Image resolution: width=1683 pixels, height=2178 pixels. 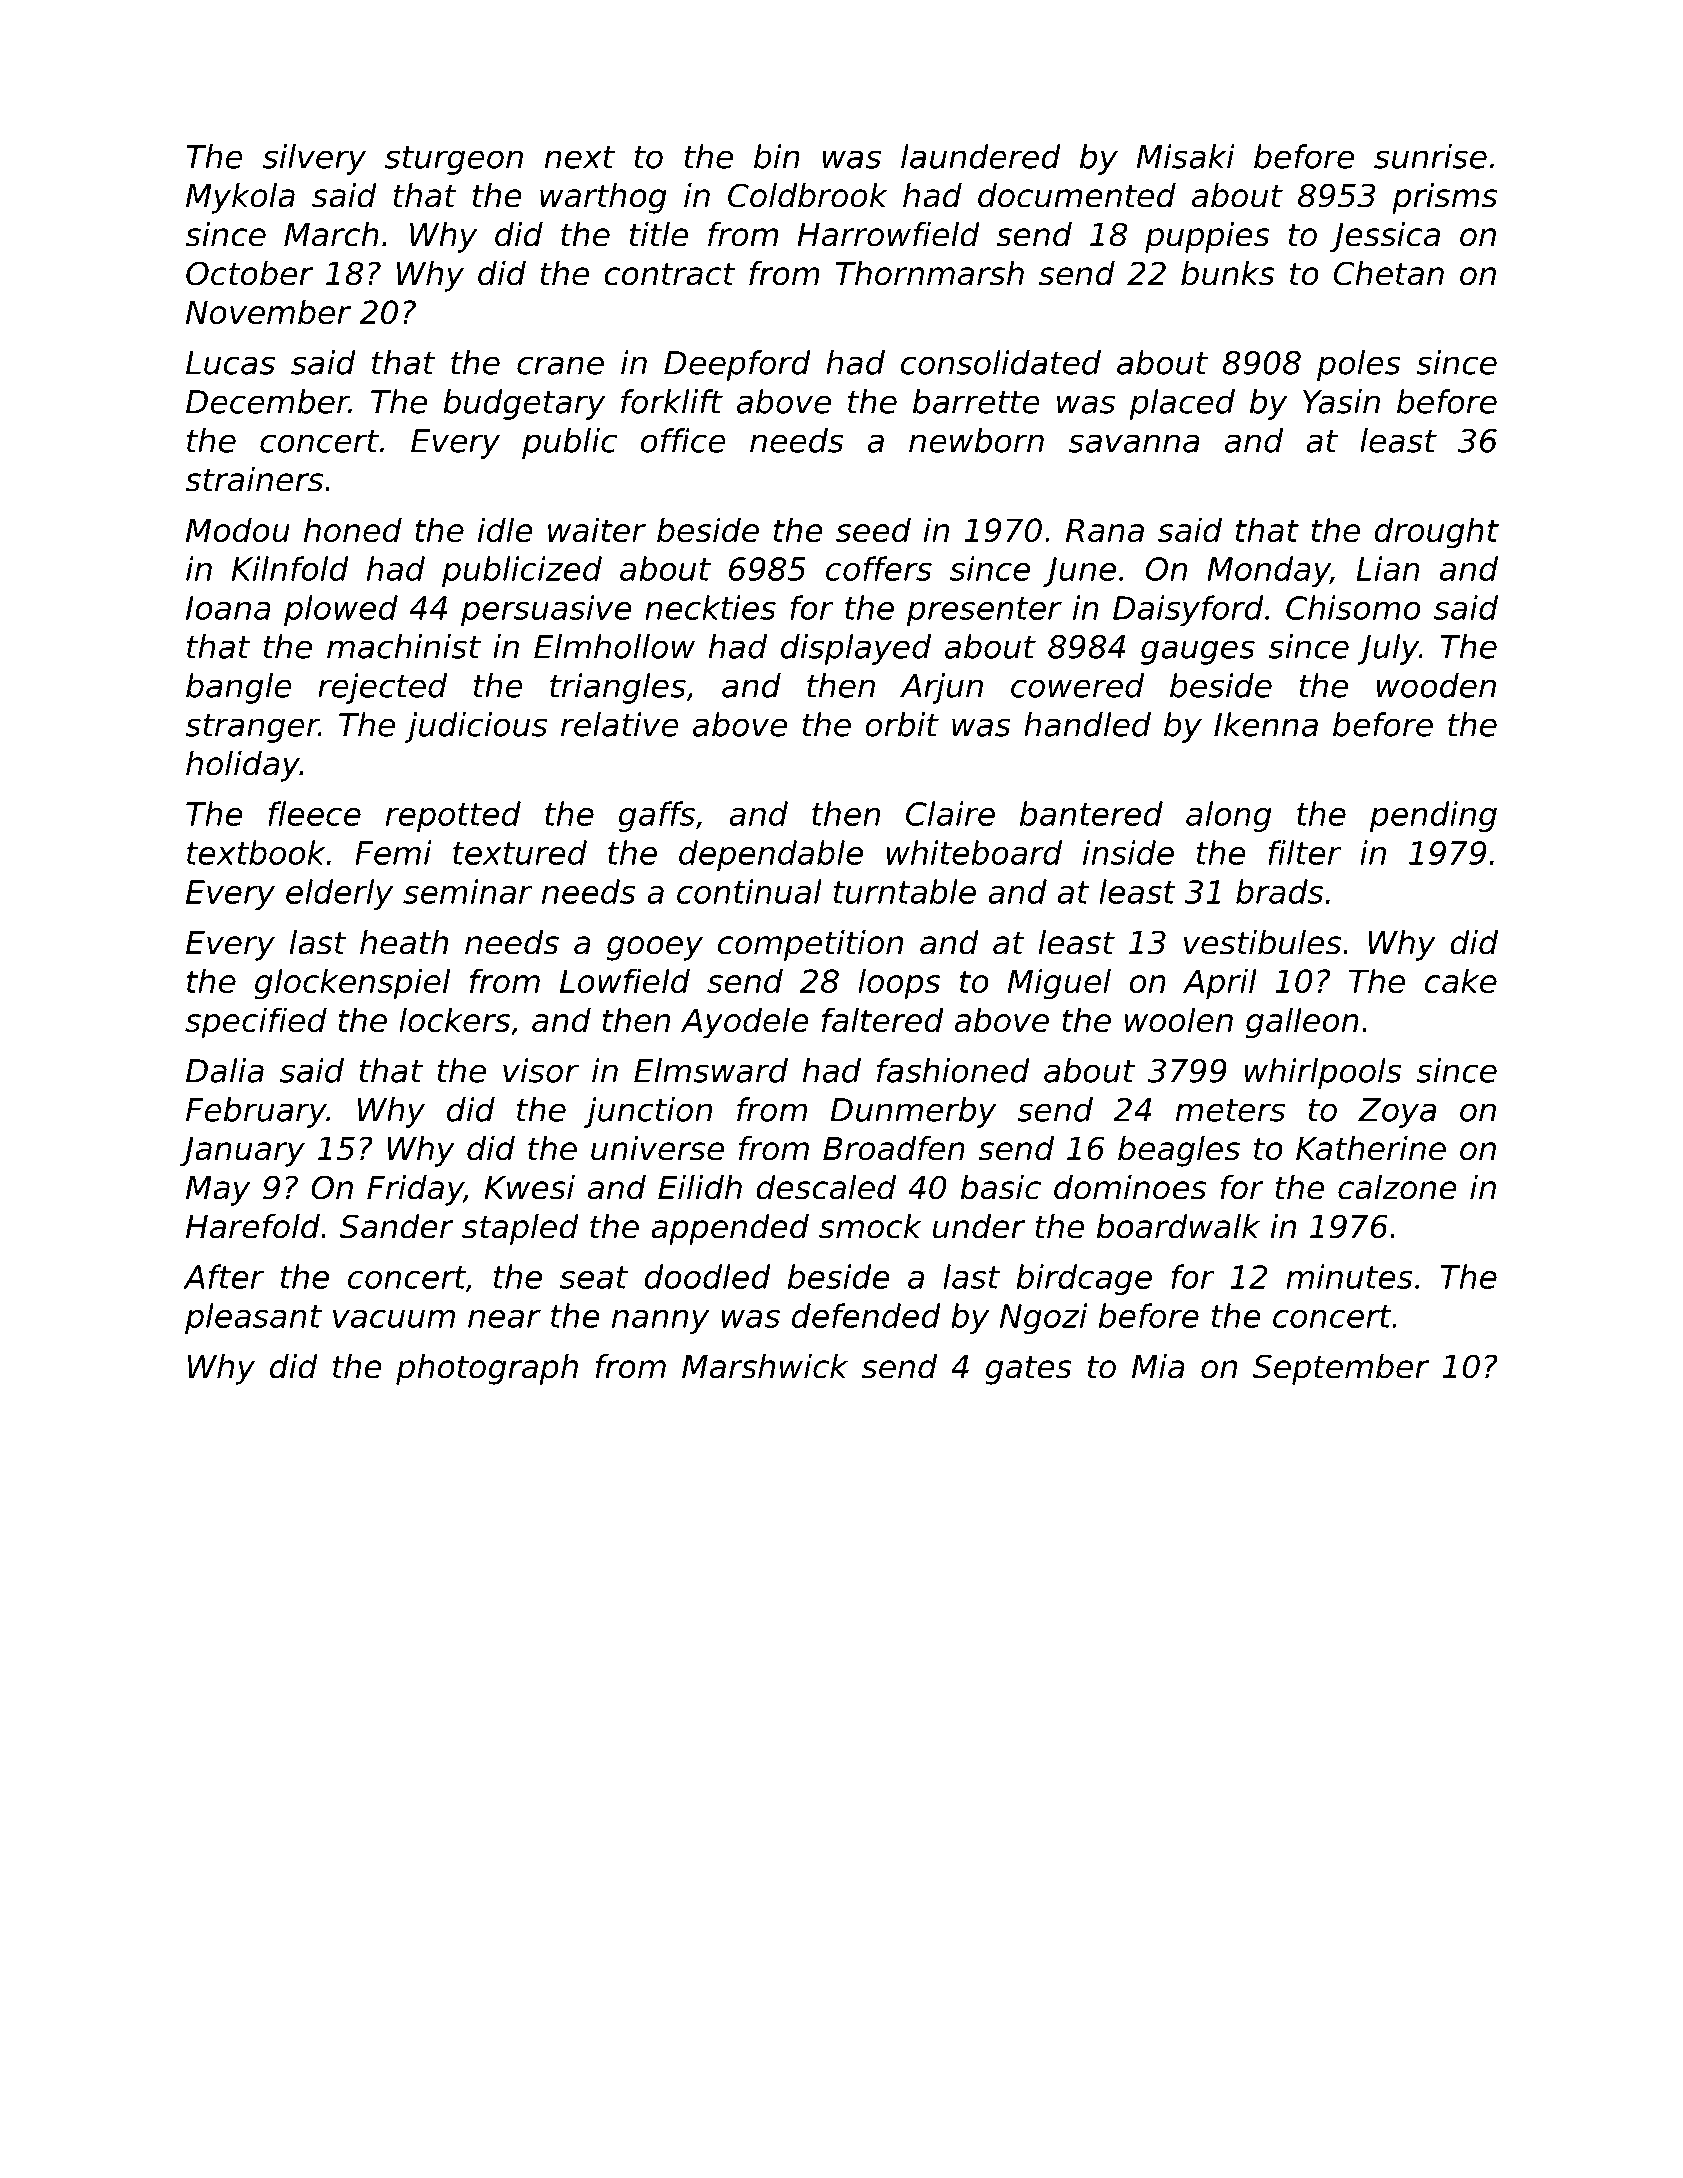 I want to click on pending, so click(x=1433, y=816).
